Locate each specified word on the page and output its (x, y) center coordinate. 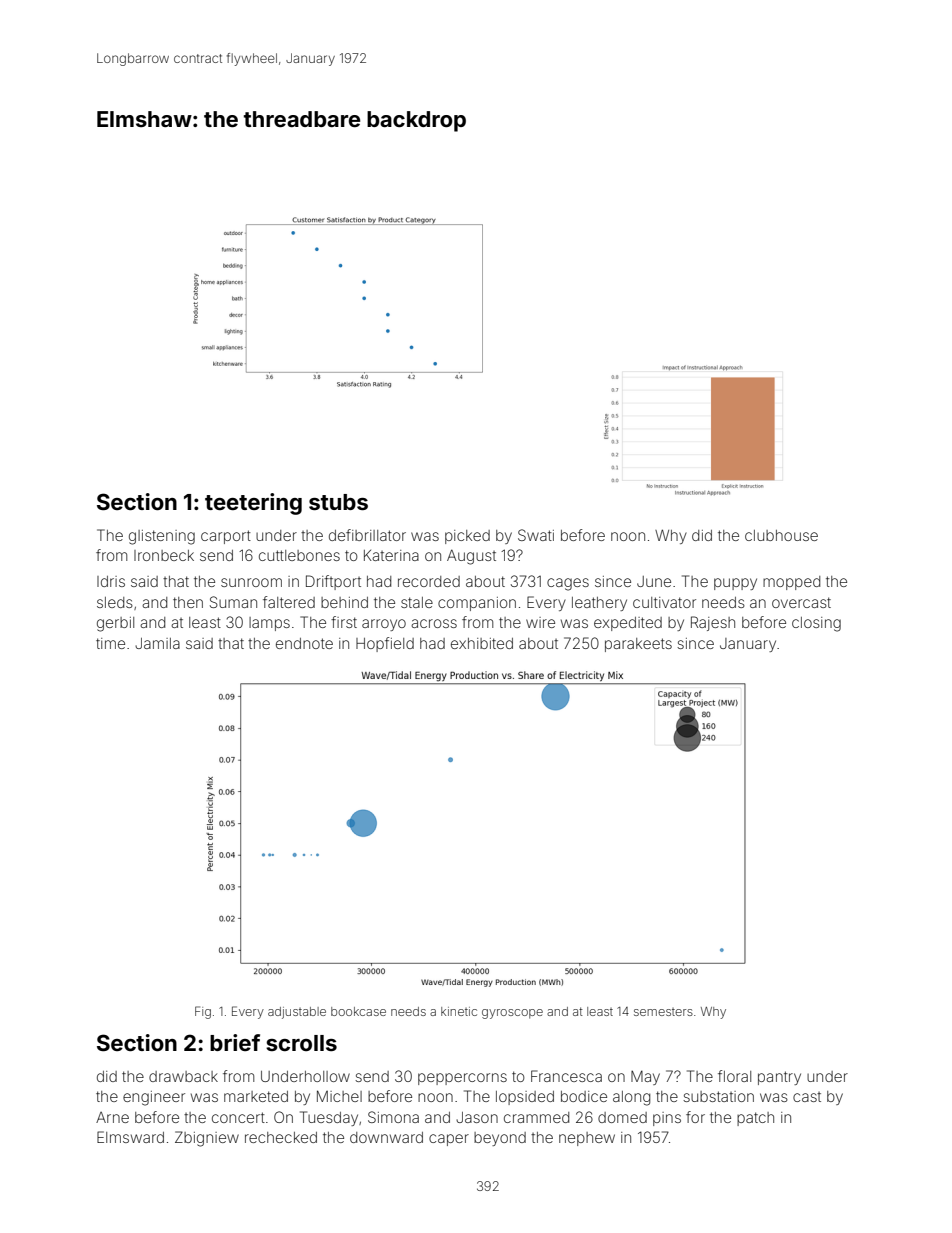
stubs (338, 502)
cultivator (664, 602)
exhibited (482, 643)
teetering (253, 504)
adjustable (297, 1013)
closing (816, 624)
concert (238, 1117)
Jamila (157, 643)
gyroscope (512, 1014)
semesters (663, 1012)
